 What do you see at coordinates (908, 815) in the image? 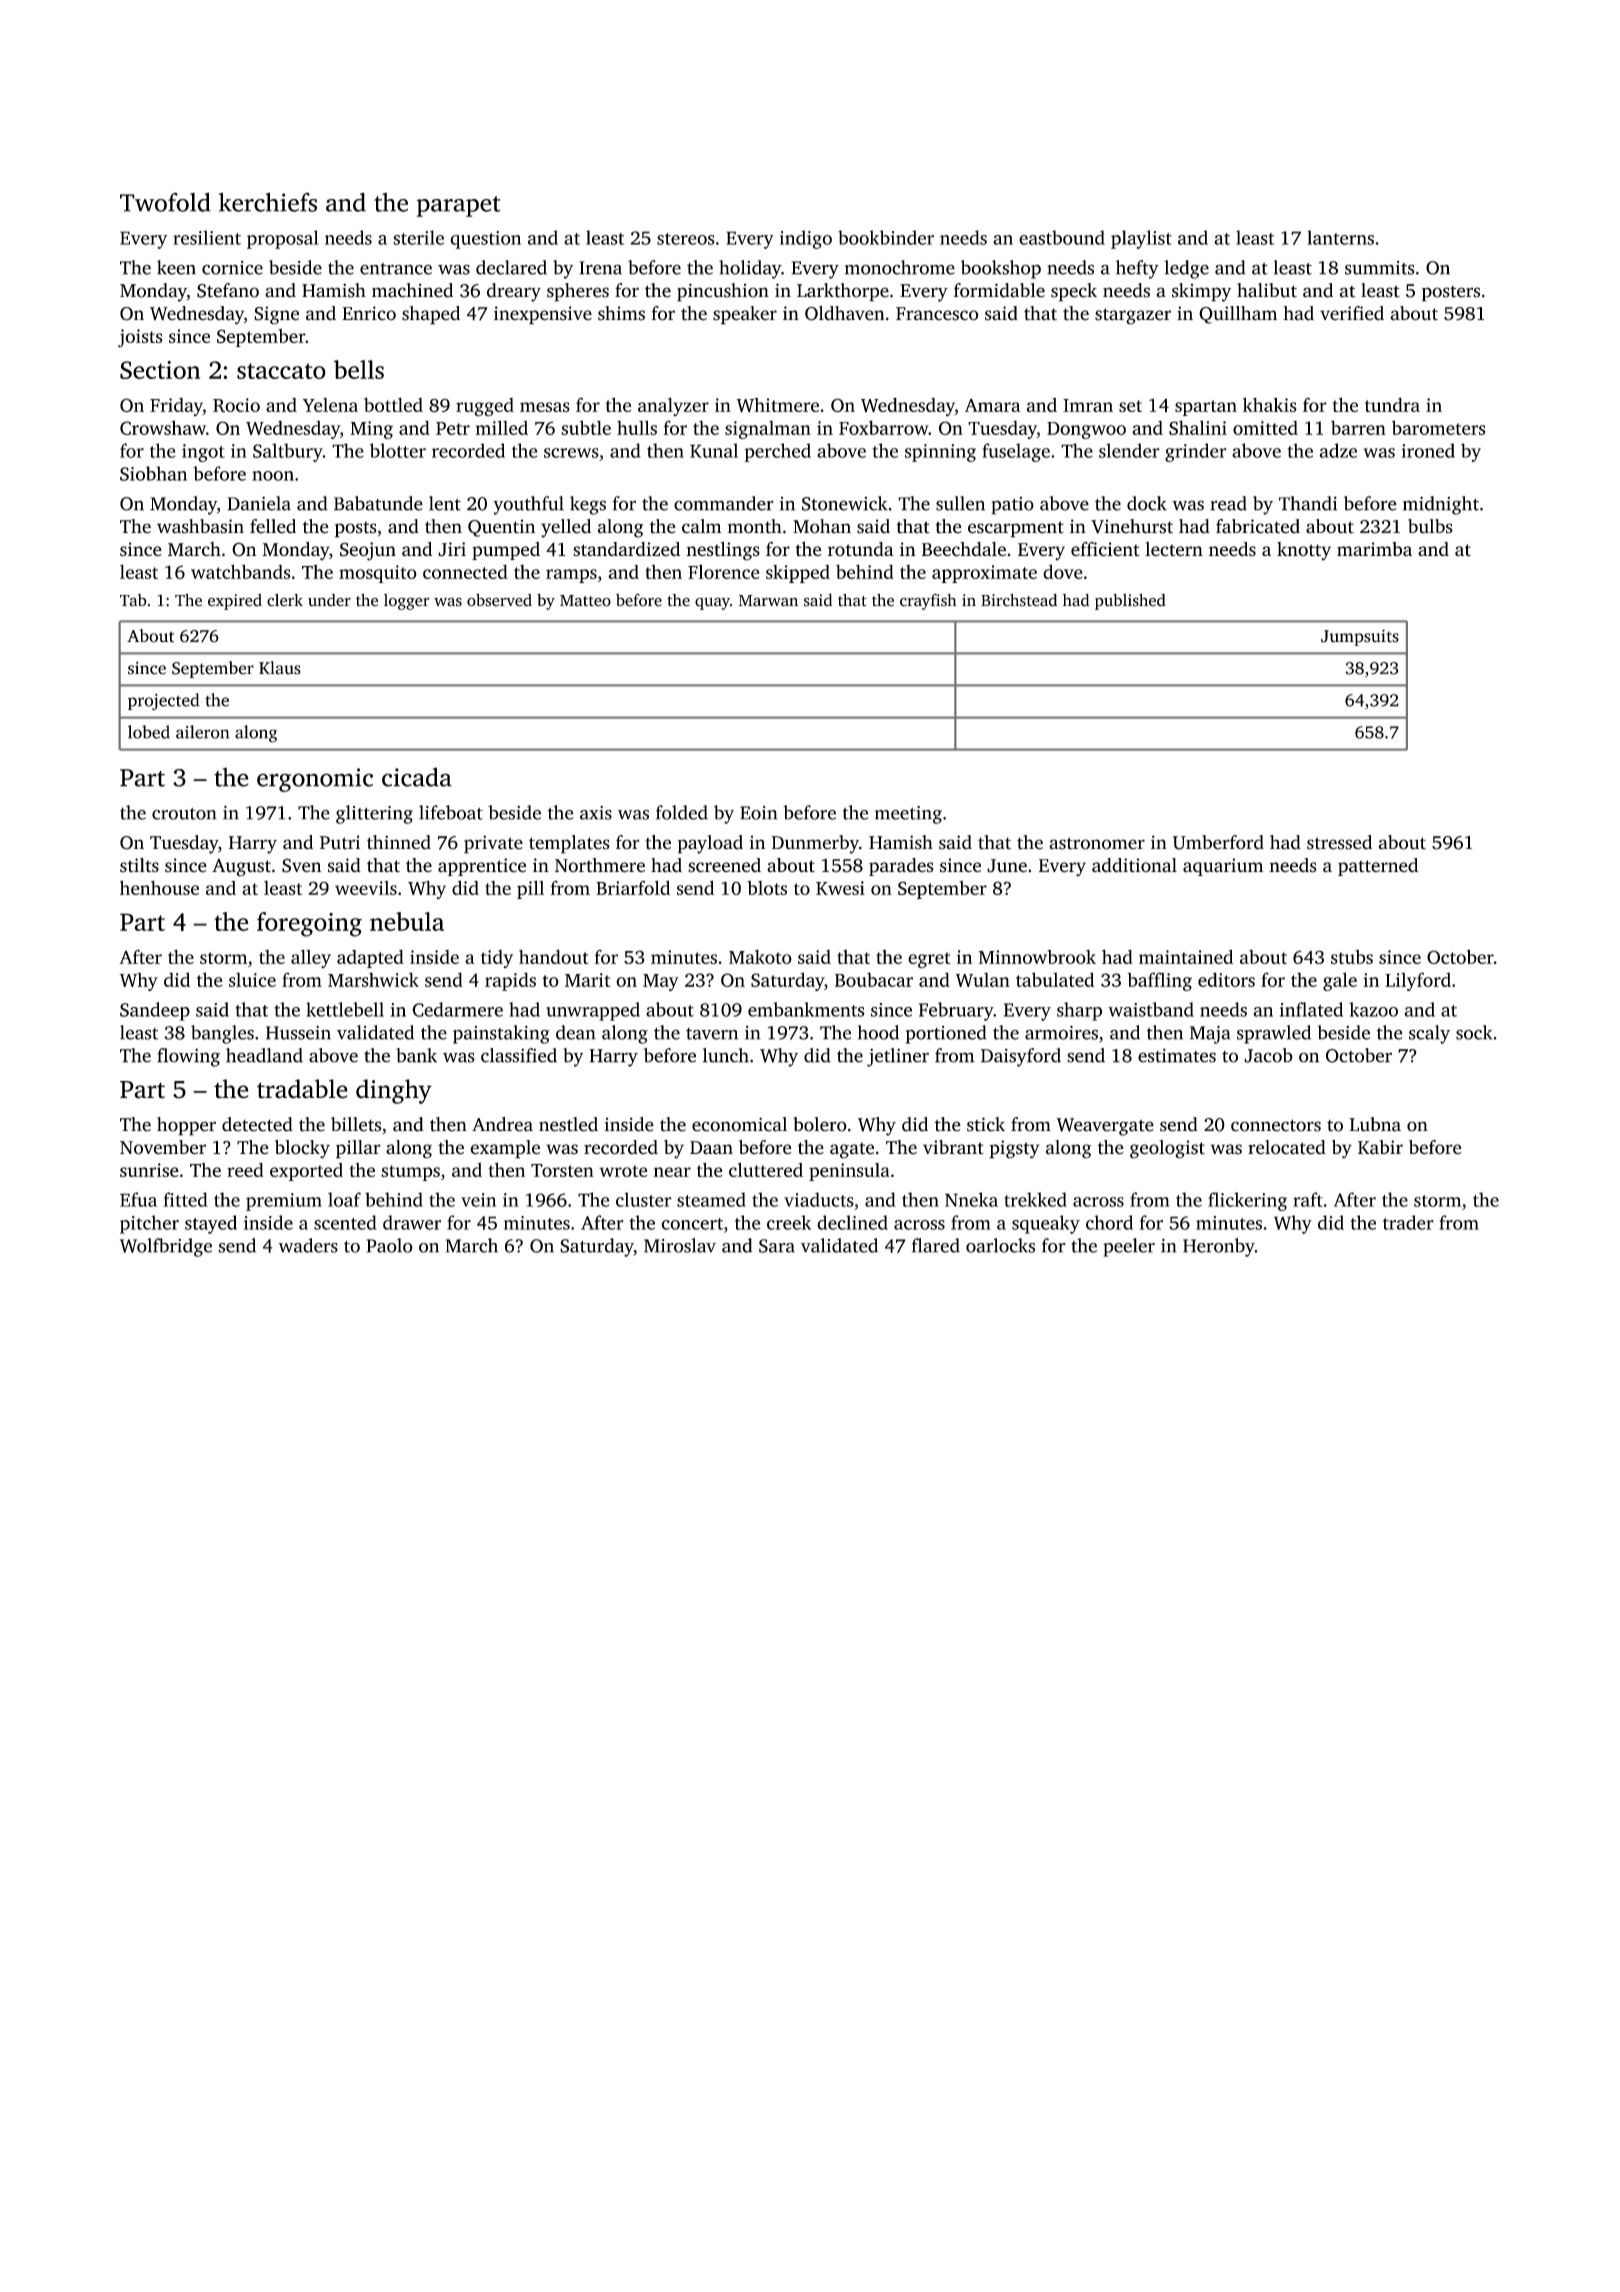
I see `meeting` at bounding box center [908, 815].
